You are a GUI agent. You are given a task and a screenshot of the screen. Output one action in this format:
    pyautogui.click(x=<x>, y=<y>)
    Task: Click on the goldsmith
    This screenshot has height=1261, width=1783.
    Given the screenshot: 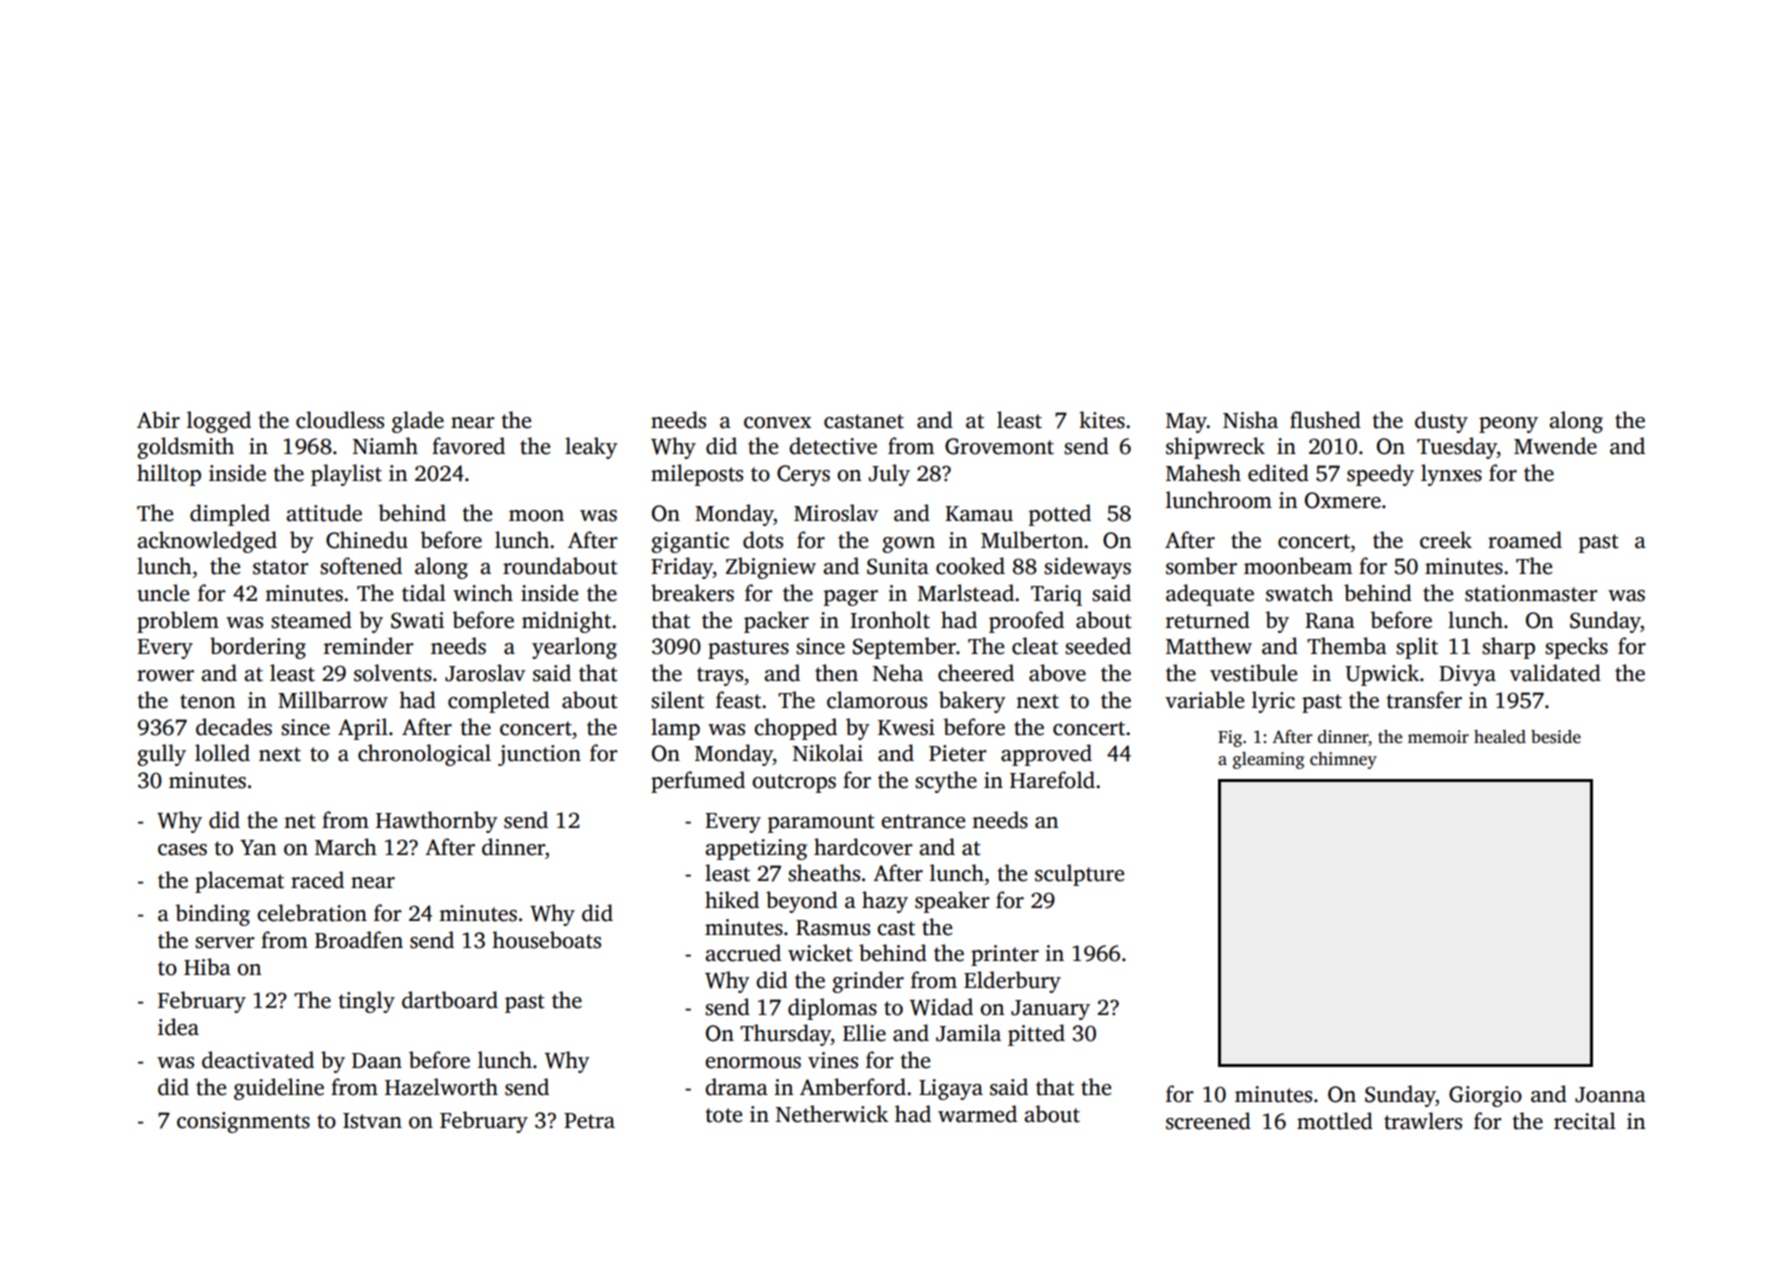 What is the action you would take?
    pyautogui.click(x=185, y=448)
